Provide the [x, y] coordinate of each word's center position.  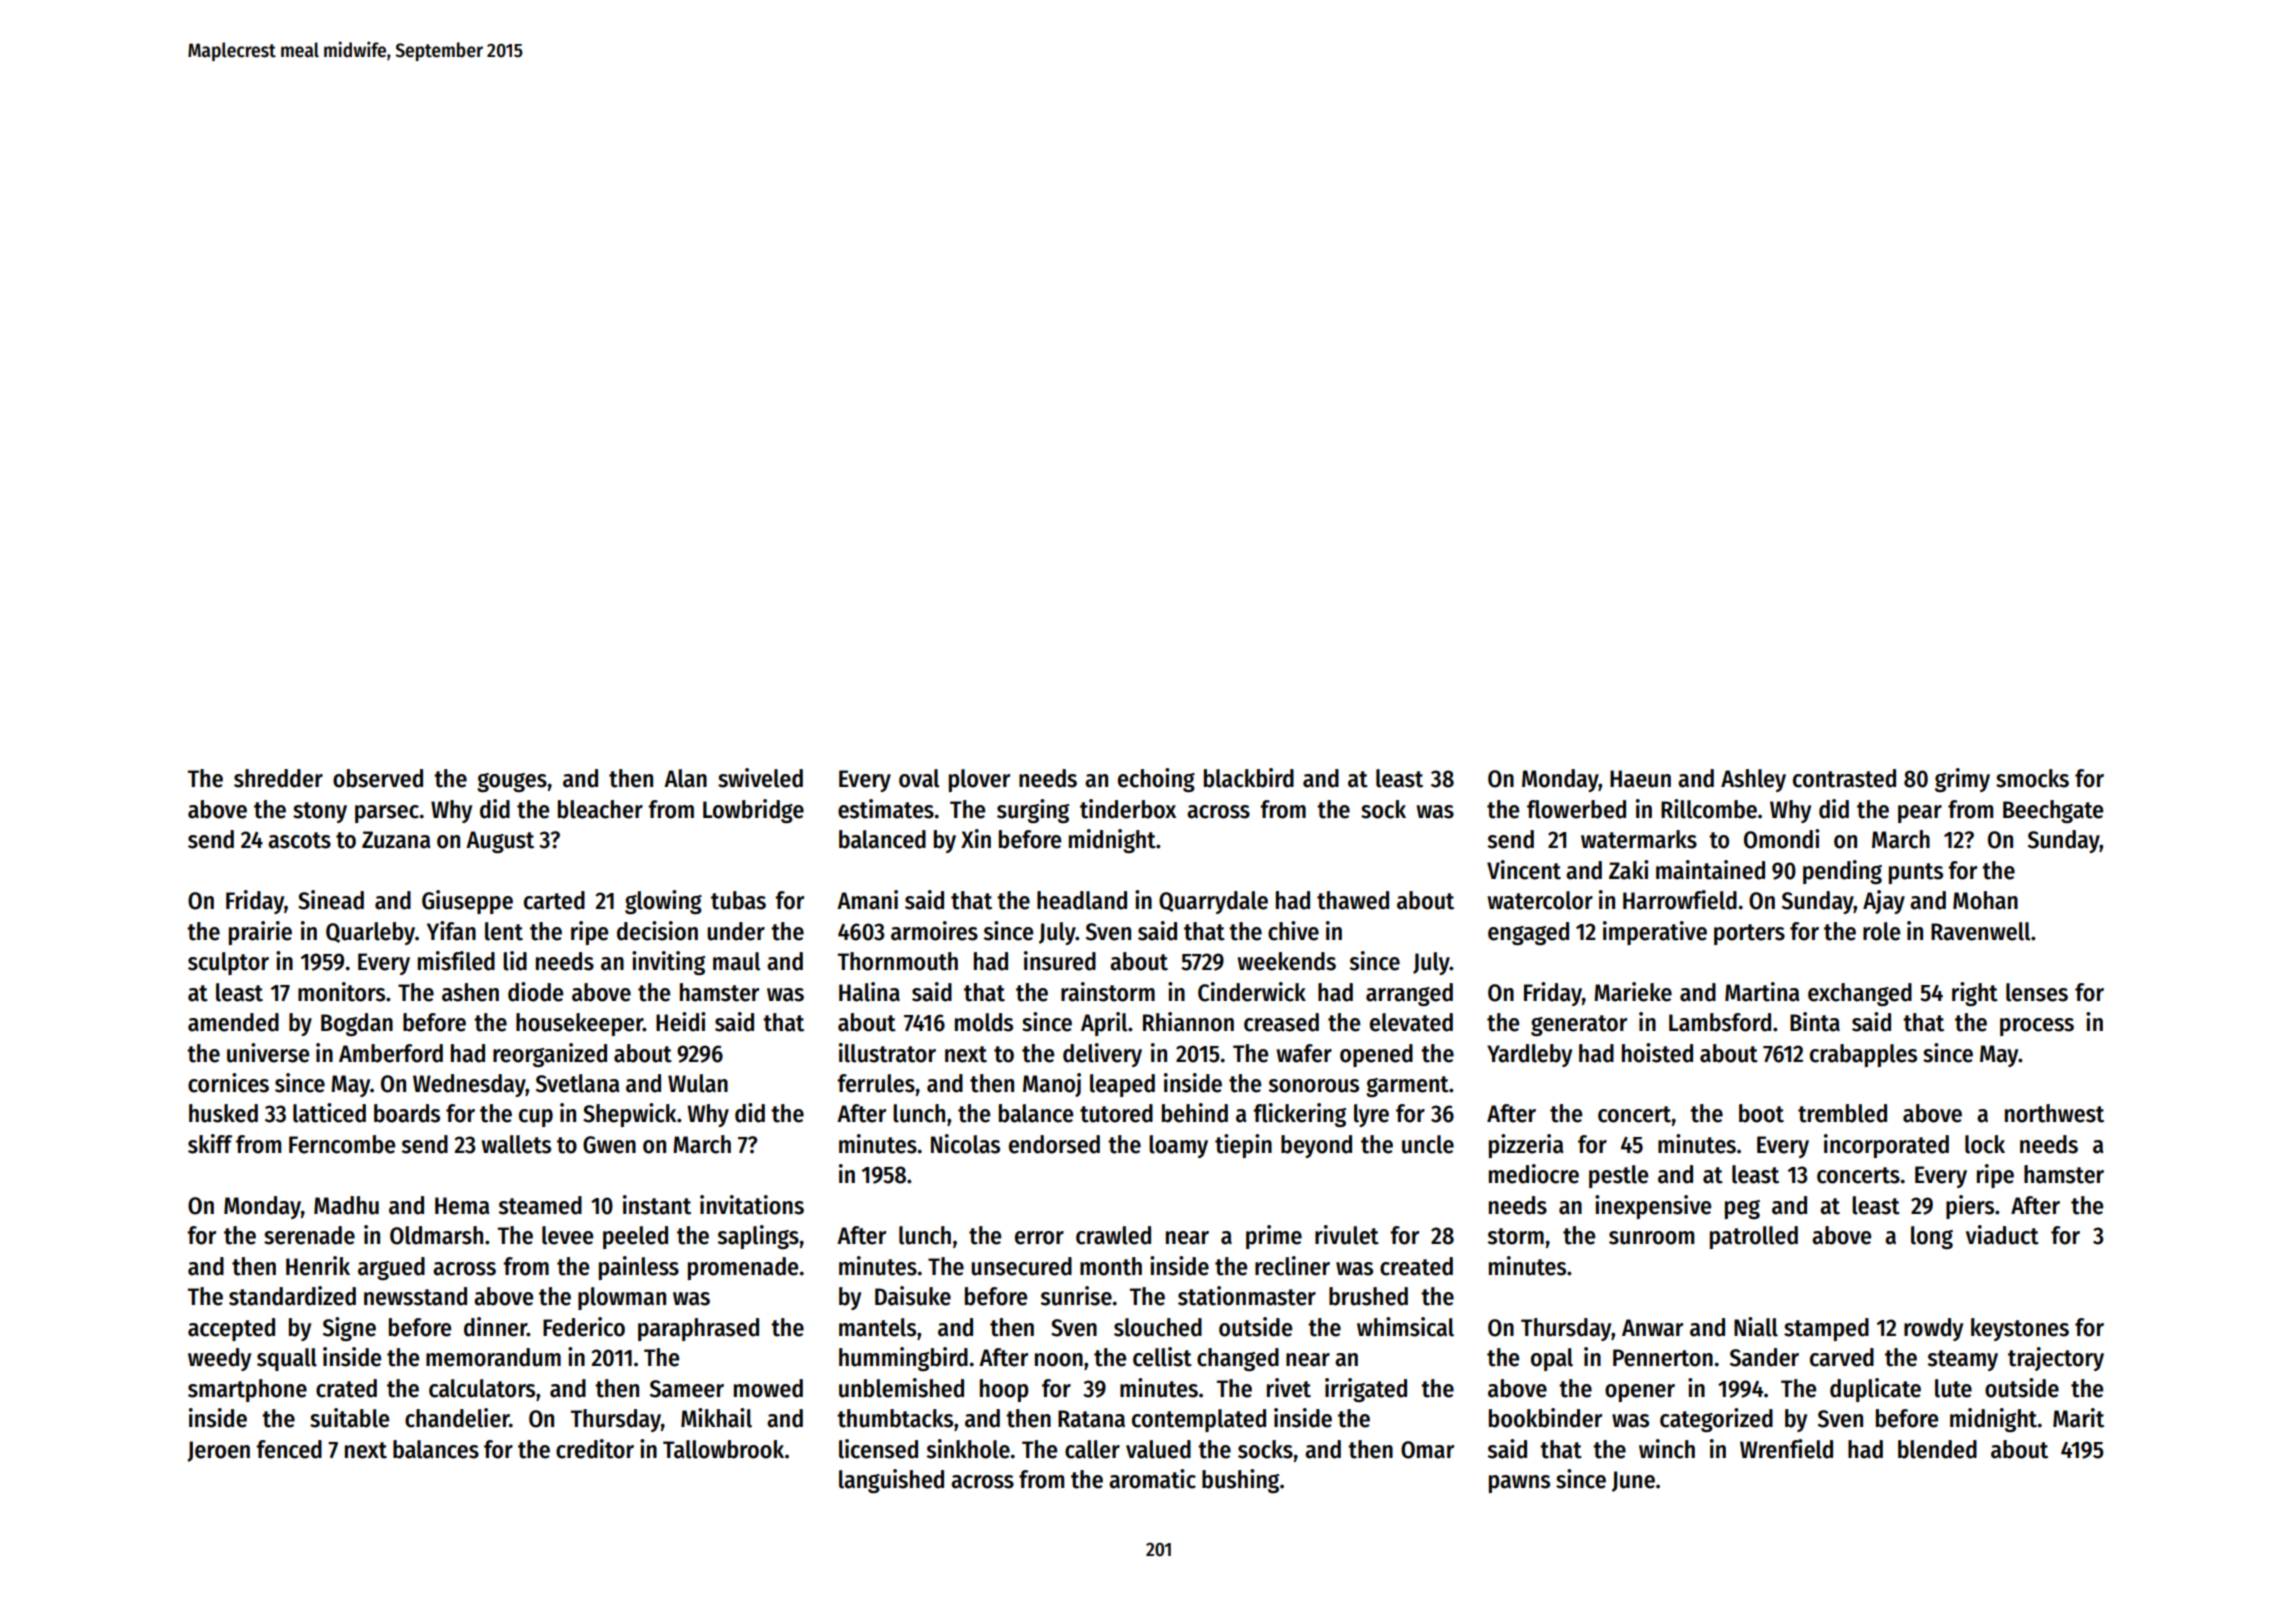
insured [1060, 961]
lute [1953, 1388]
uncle [1428, 1144]
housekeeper [579, 1024]
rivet [1289, 1388]
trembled [1842, 1113]
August [500, 842]
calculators [482, 1388]
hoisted [1657, 1053]
